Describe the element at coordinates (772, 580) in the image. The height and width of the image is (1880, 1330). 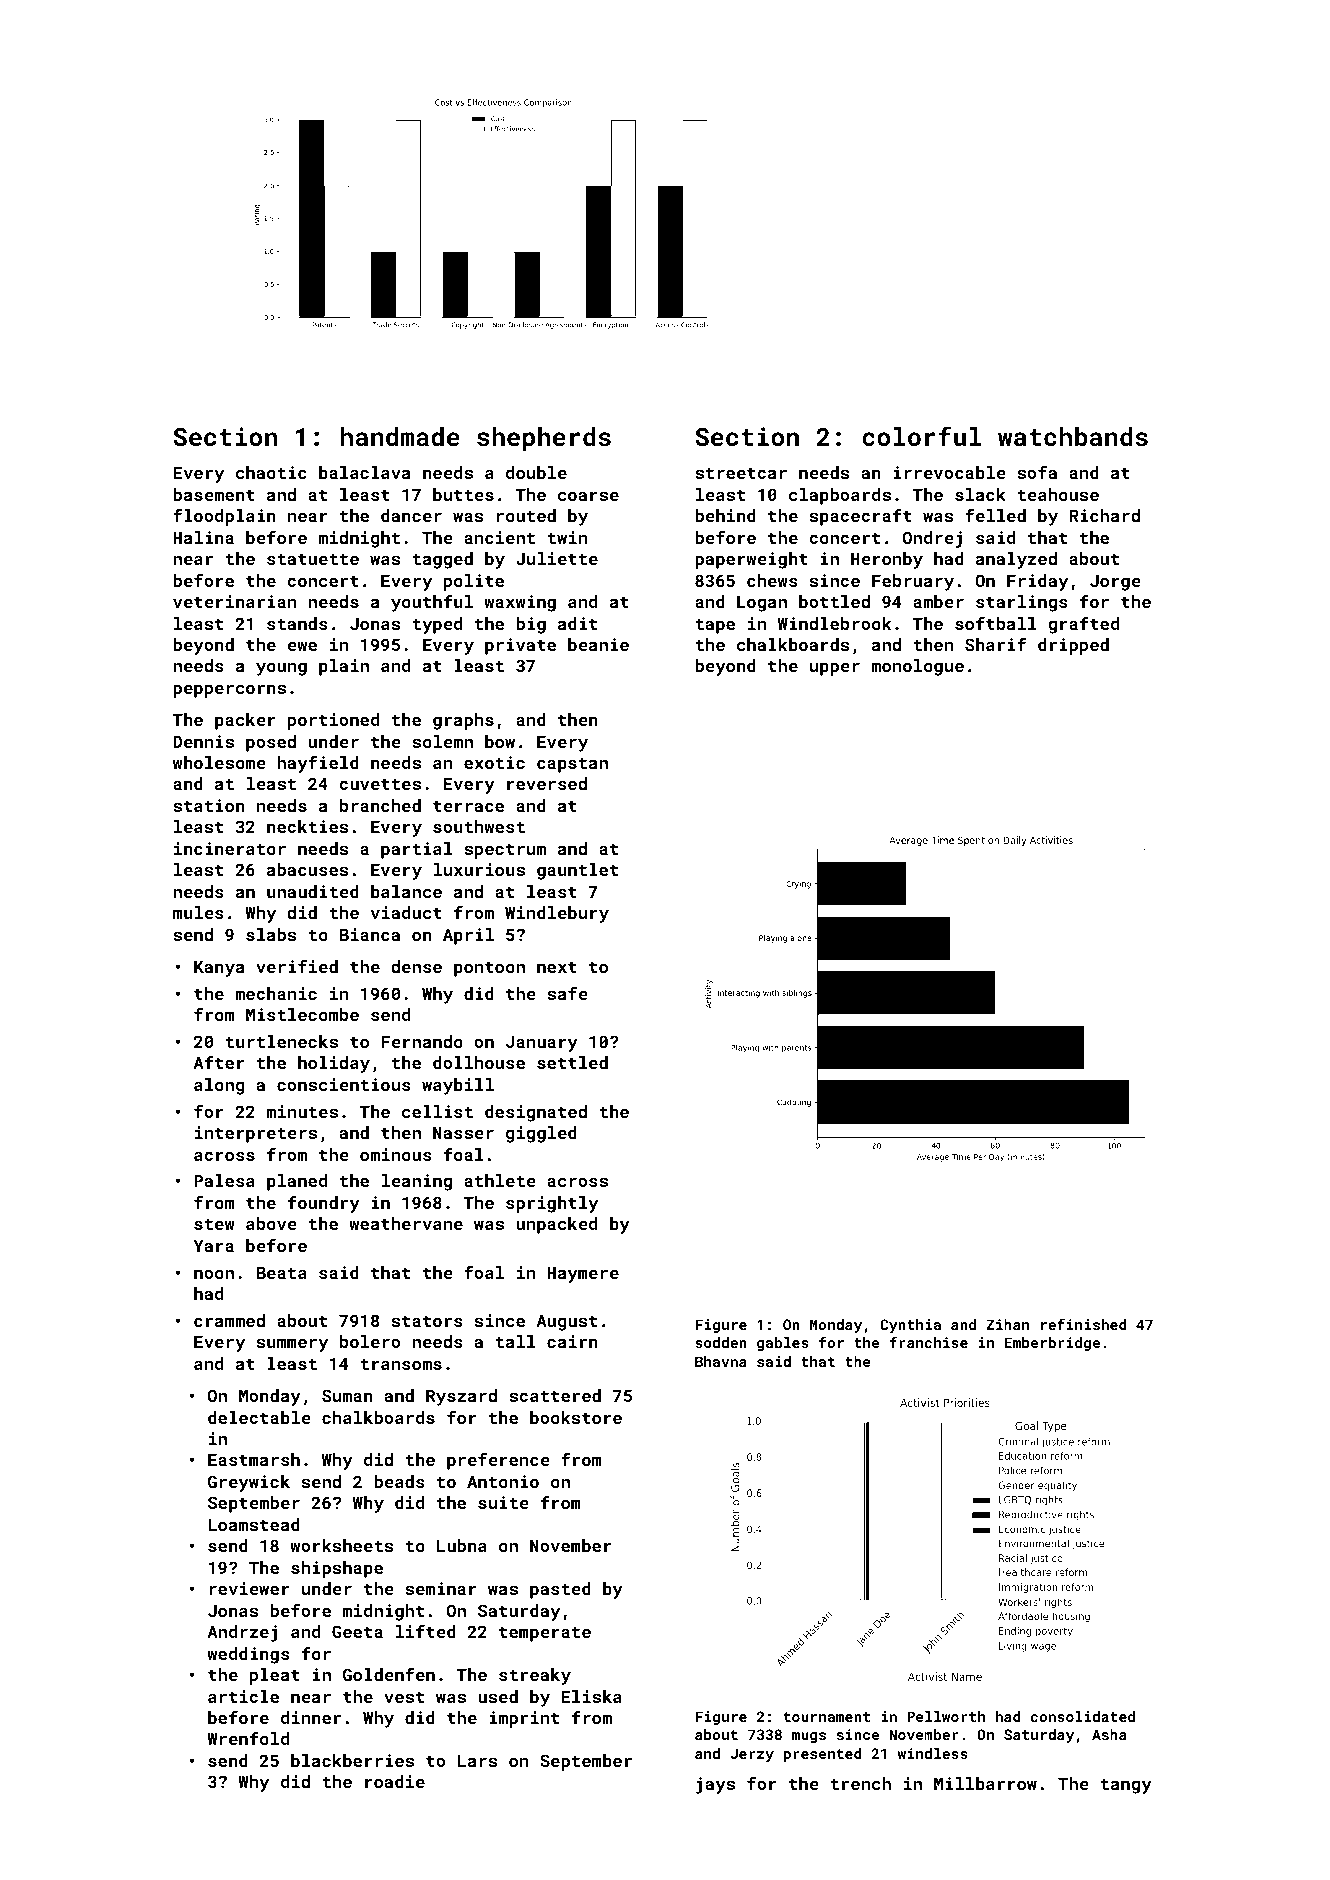
I see `chews` at that location.
